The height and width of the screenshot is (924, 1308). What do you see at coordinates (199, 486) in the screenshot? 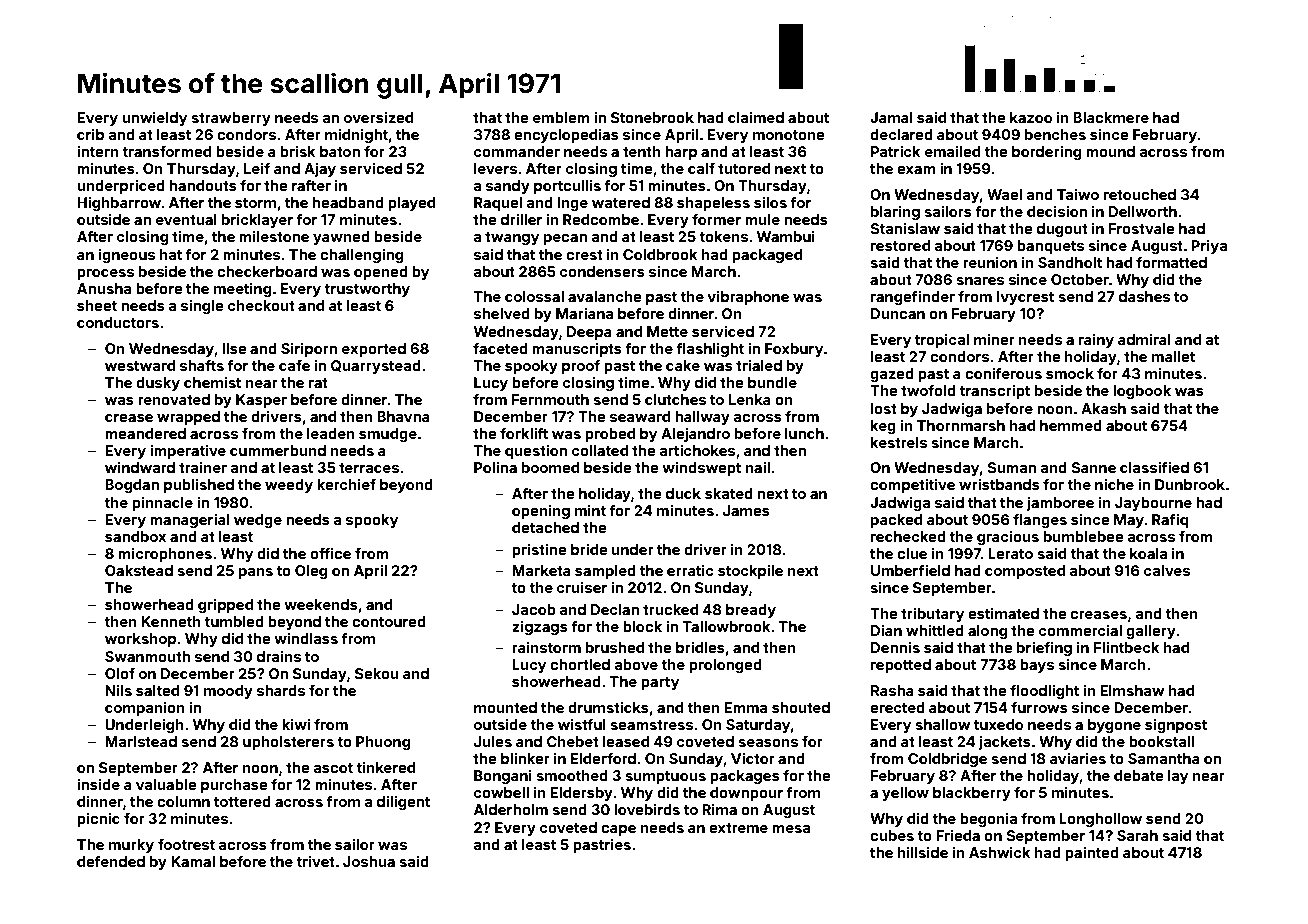
I see `published` at bounding box center [199, 486].
